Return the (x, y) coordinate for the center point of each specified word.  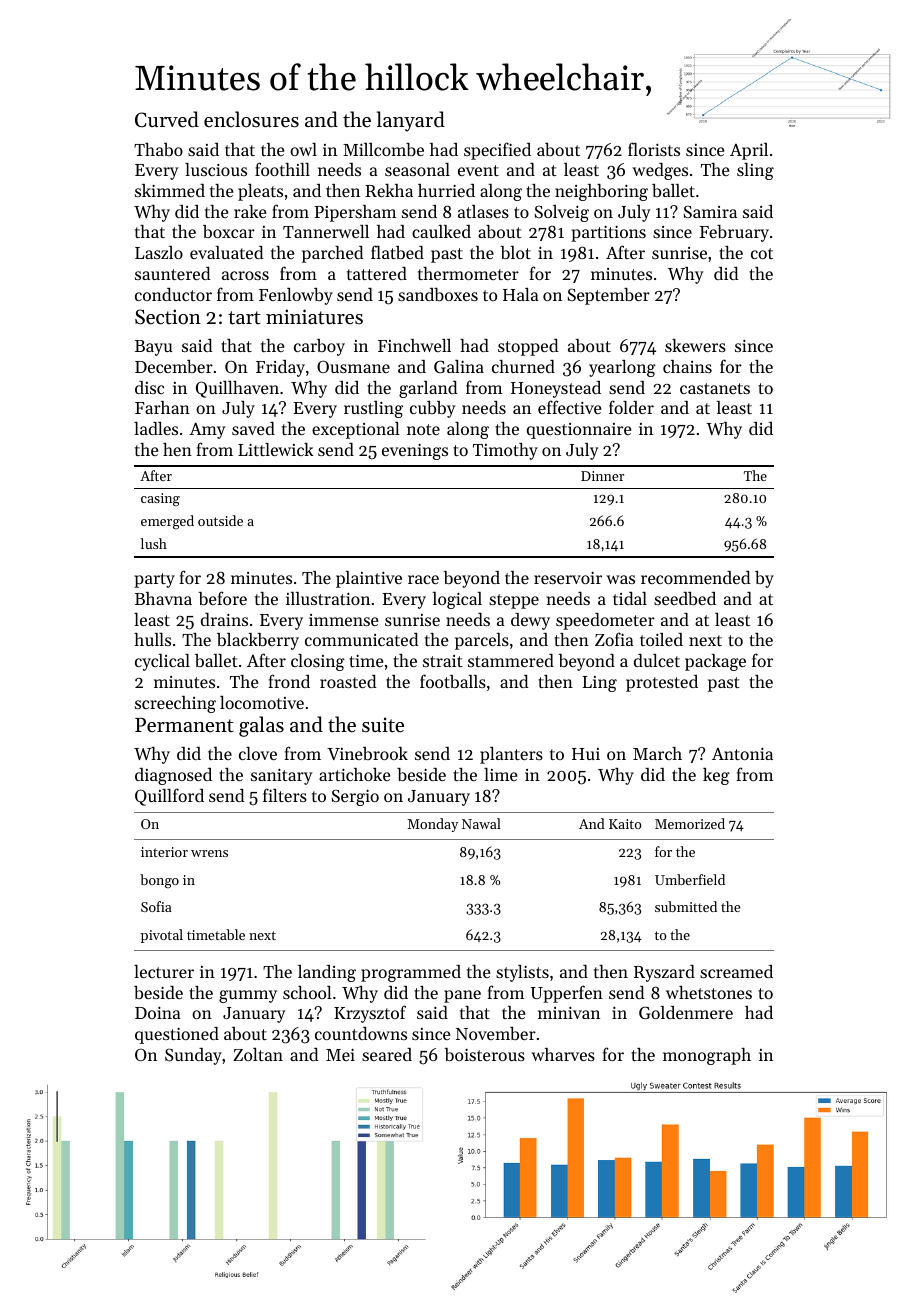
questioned (177, 1035)
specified (497, 151)
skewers (695, 345)
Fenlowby (296, 296)
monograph (707, 1056)
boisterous (485, 1054)
